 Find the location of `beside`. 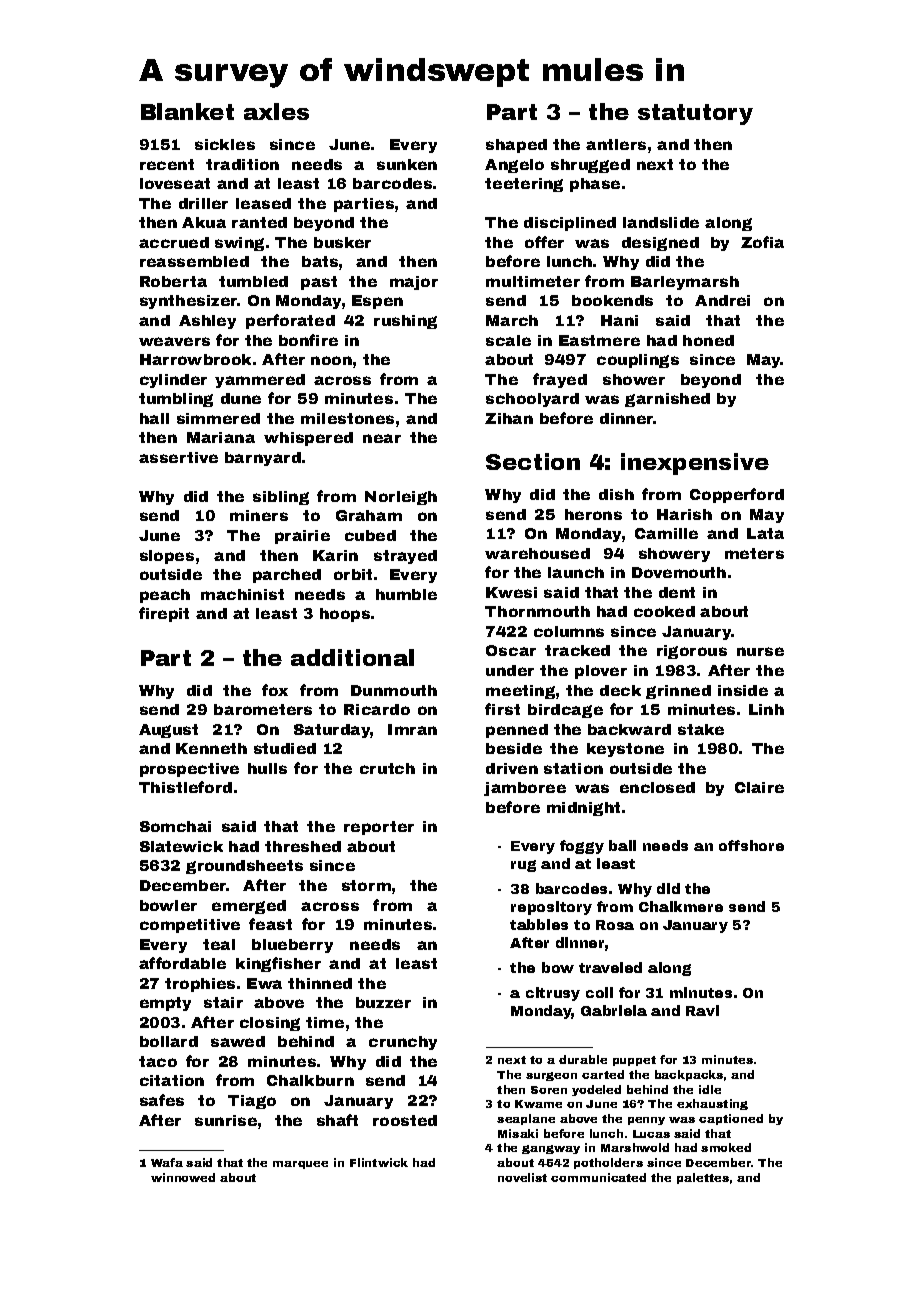

beside is located at coordinates (514, 748).
